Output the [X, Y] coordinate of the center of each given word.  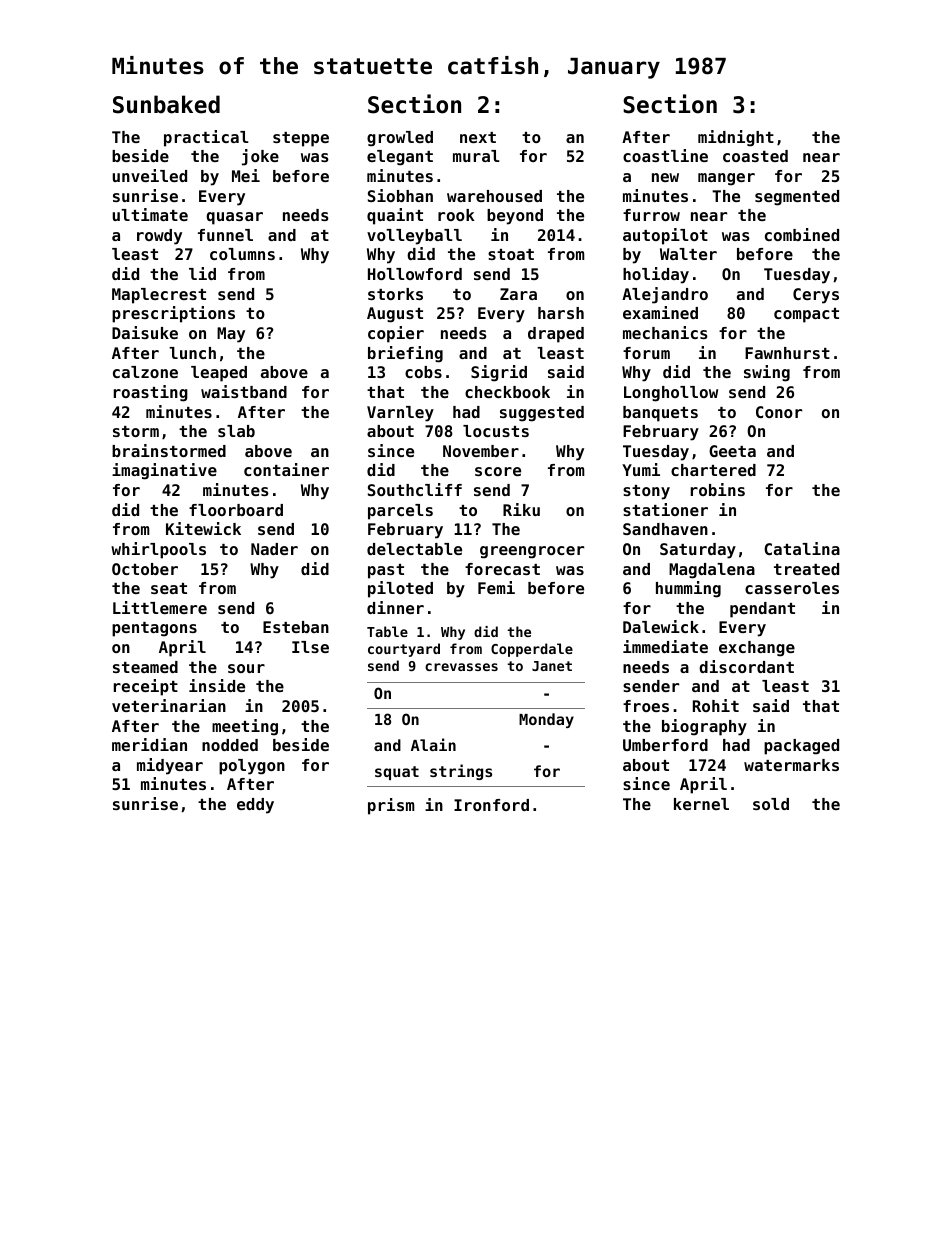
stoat [511, 254]
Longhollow [671, 394]
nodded [230, 745]
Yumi [641, 469]
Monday [546, 720]
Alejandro [665, 295]
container [286, 469]
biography [704, 727]
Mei [246, 175]
